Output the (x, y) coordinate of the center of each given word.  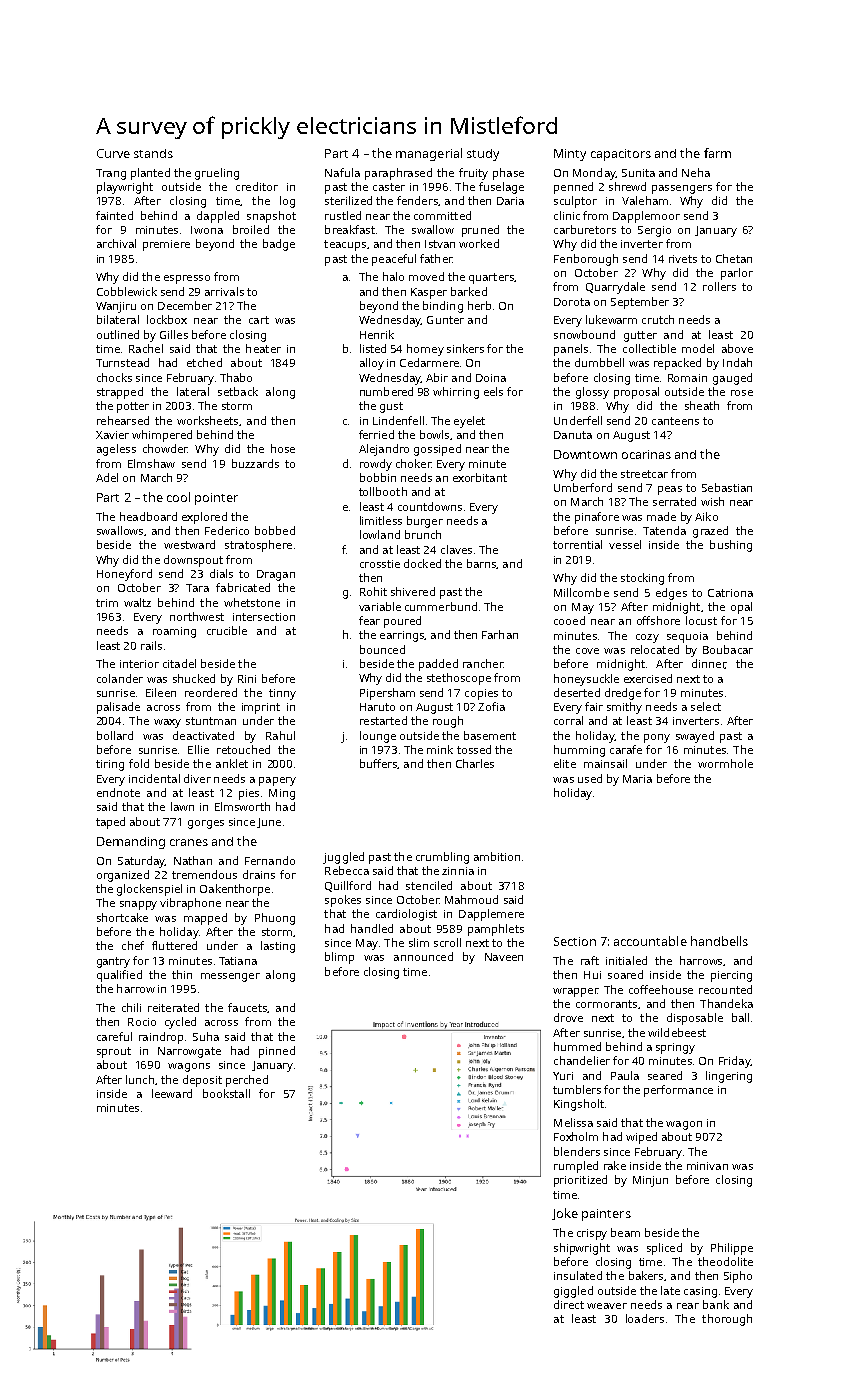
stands (153, 153)
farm (717, 153)
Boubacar (728, 649)
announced (423, 956)
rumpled (576, 1167)
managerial (429, 154)
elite (565, 763)
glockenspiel (149, 890)
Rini (247, 679)
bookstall (226, 1093)
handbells (719, 941)
